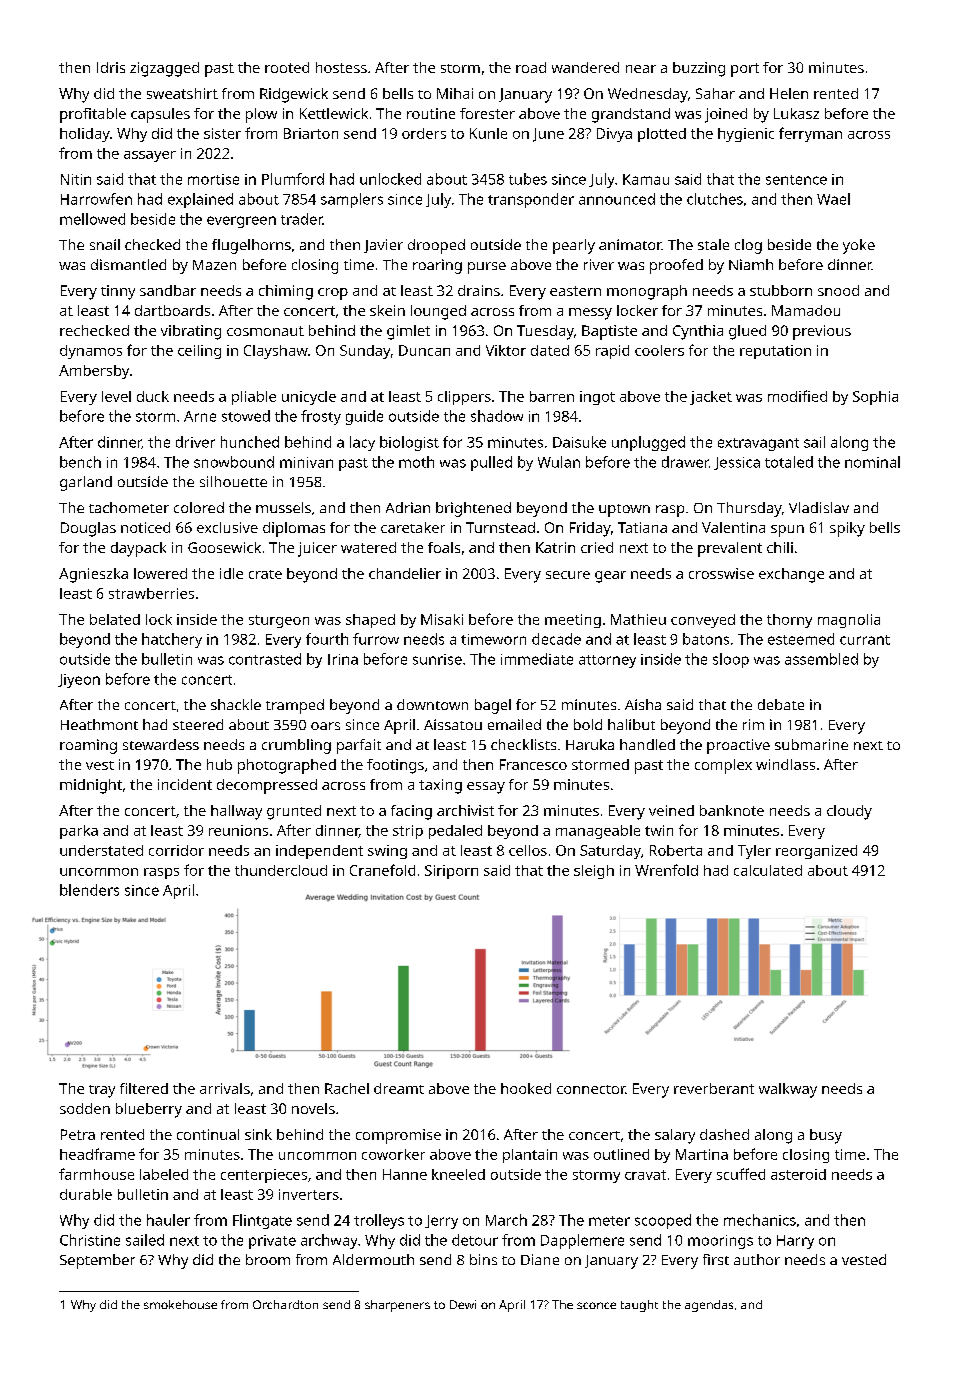 This image has height=1394, width=962. I want to click on ceiling, so click(199, 352).
